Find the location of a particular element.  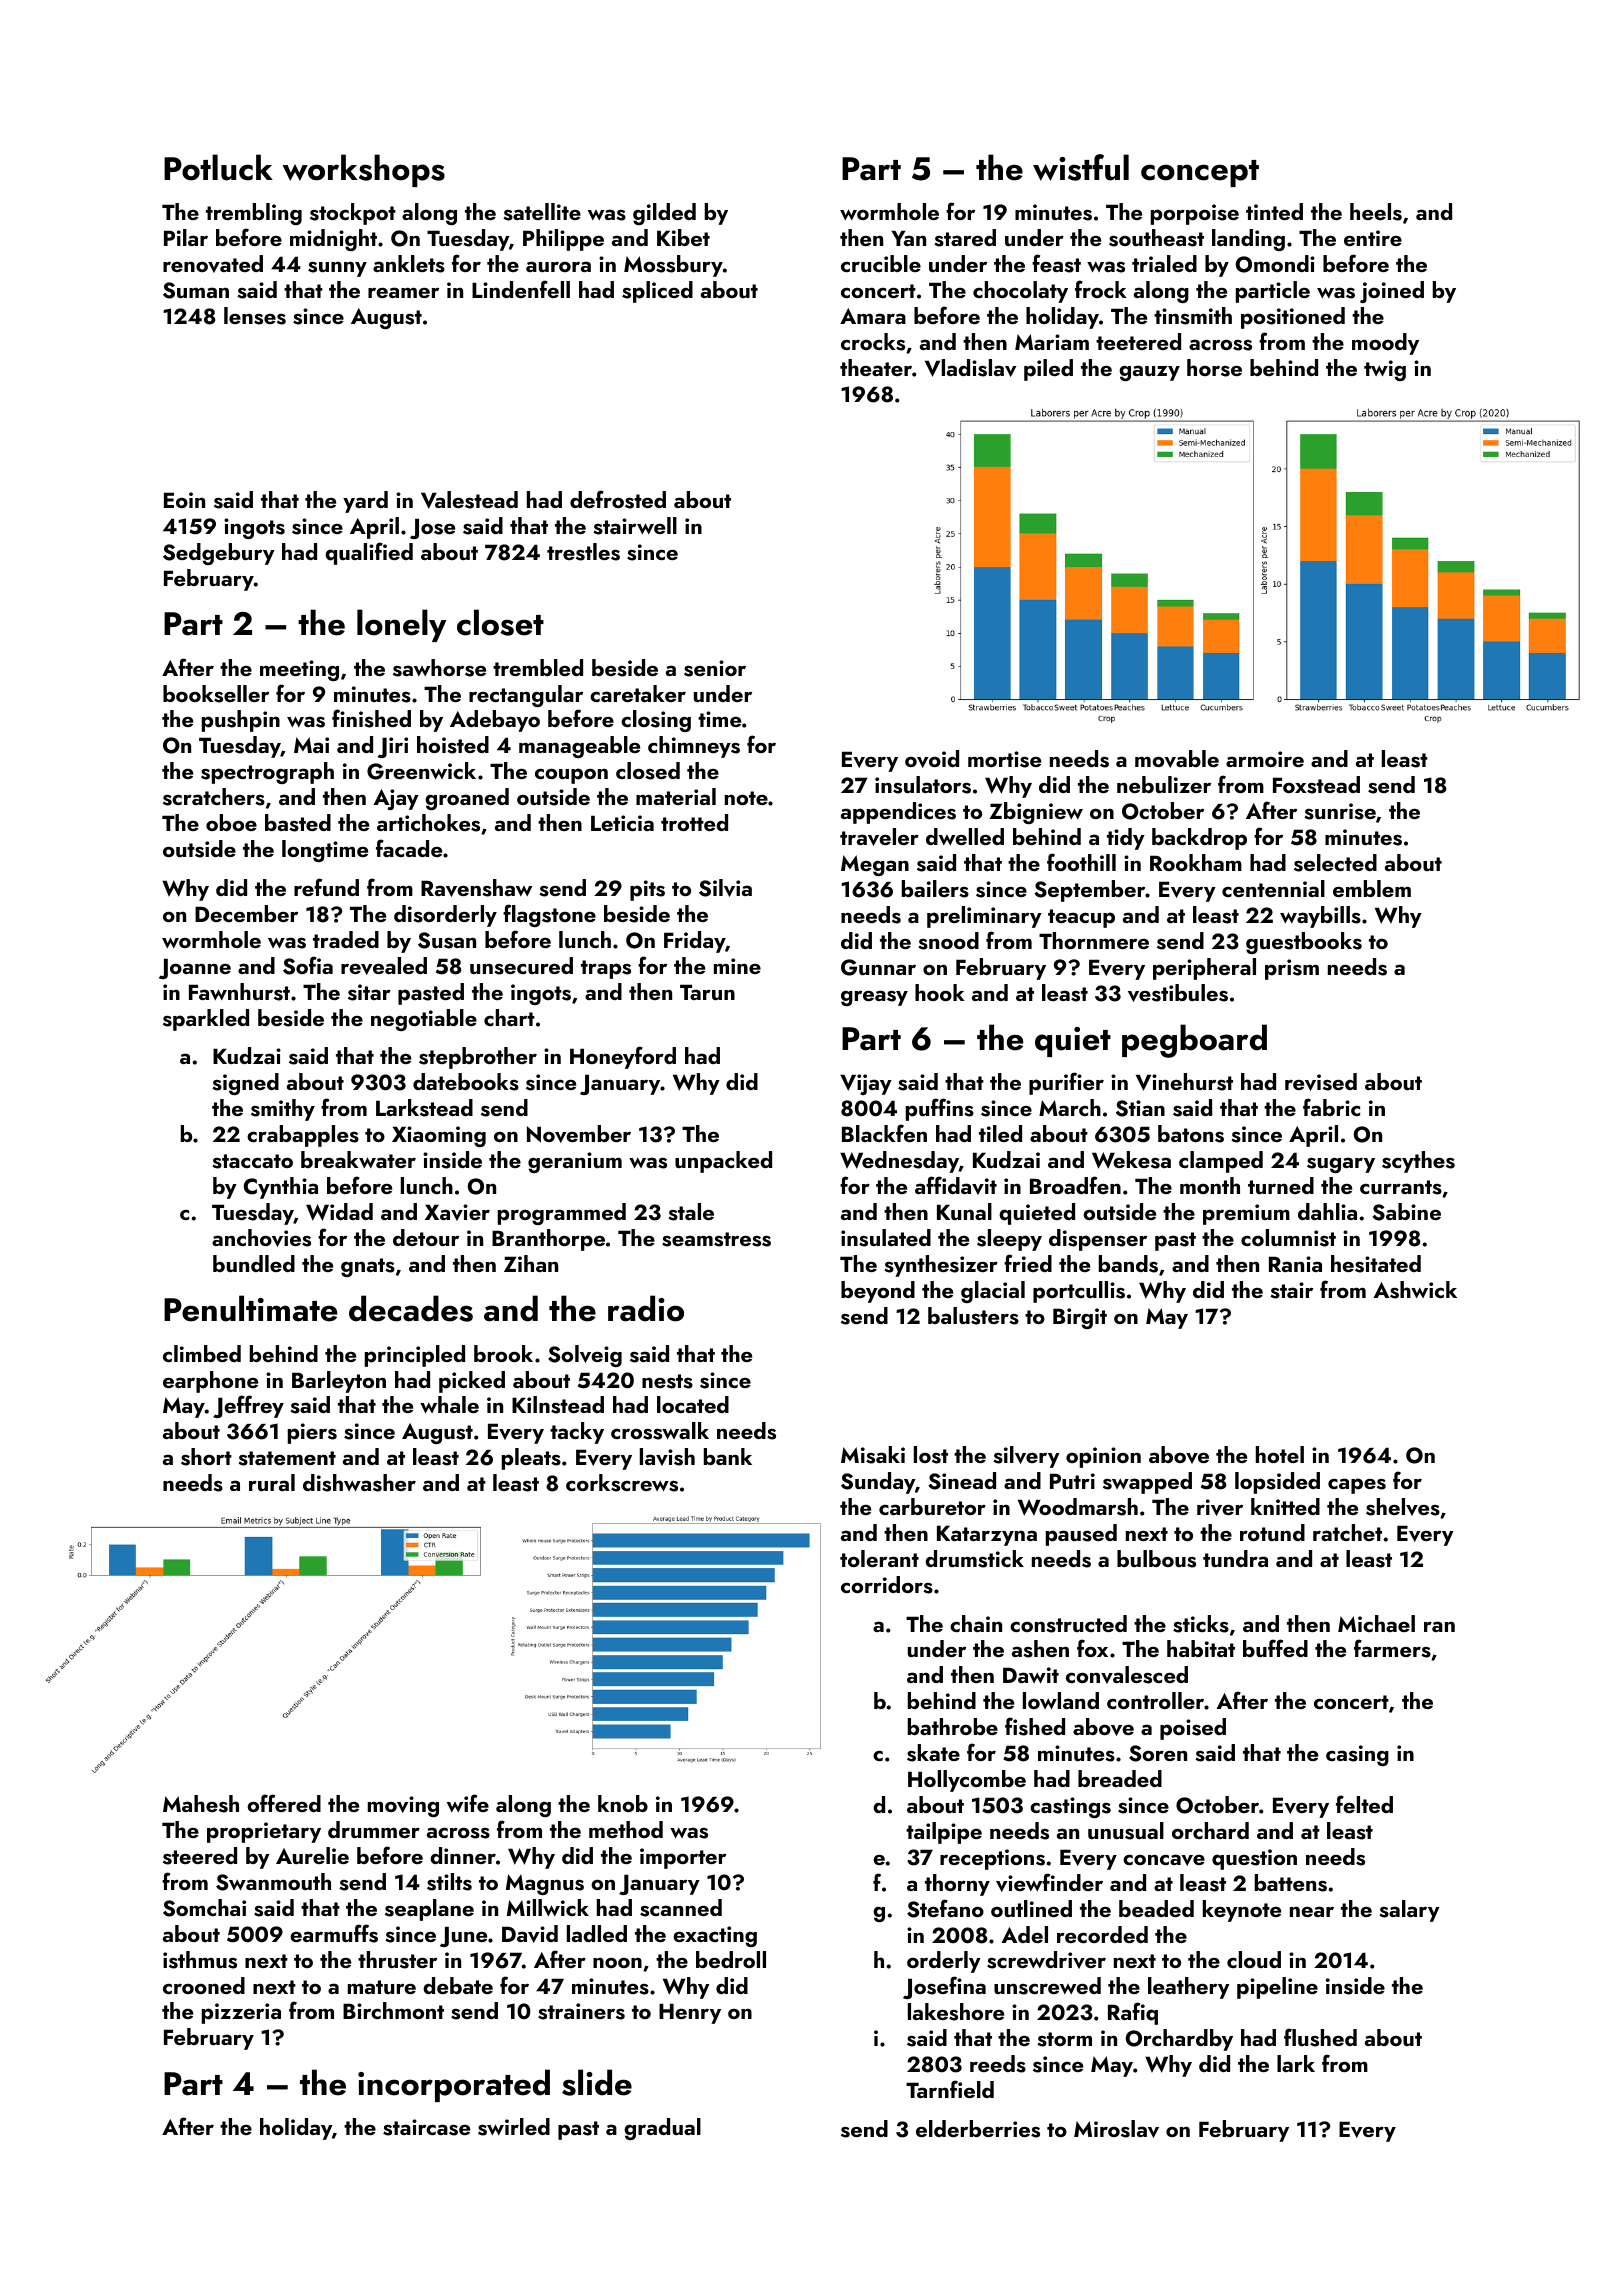

dishwasher is located at coordinates (359, 1483).
